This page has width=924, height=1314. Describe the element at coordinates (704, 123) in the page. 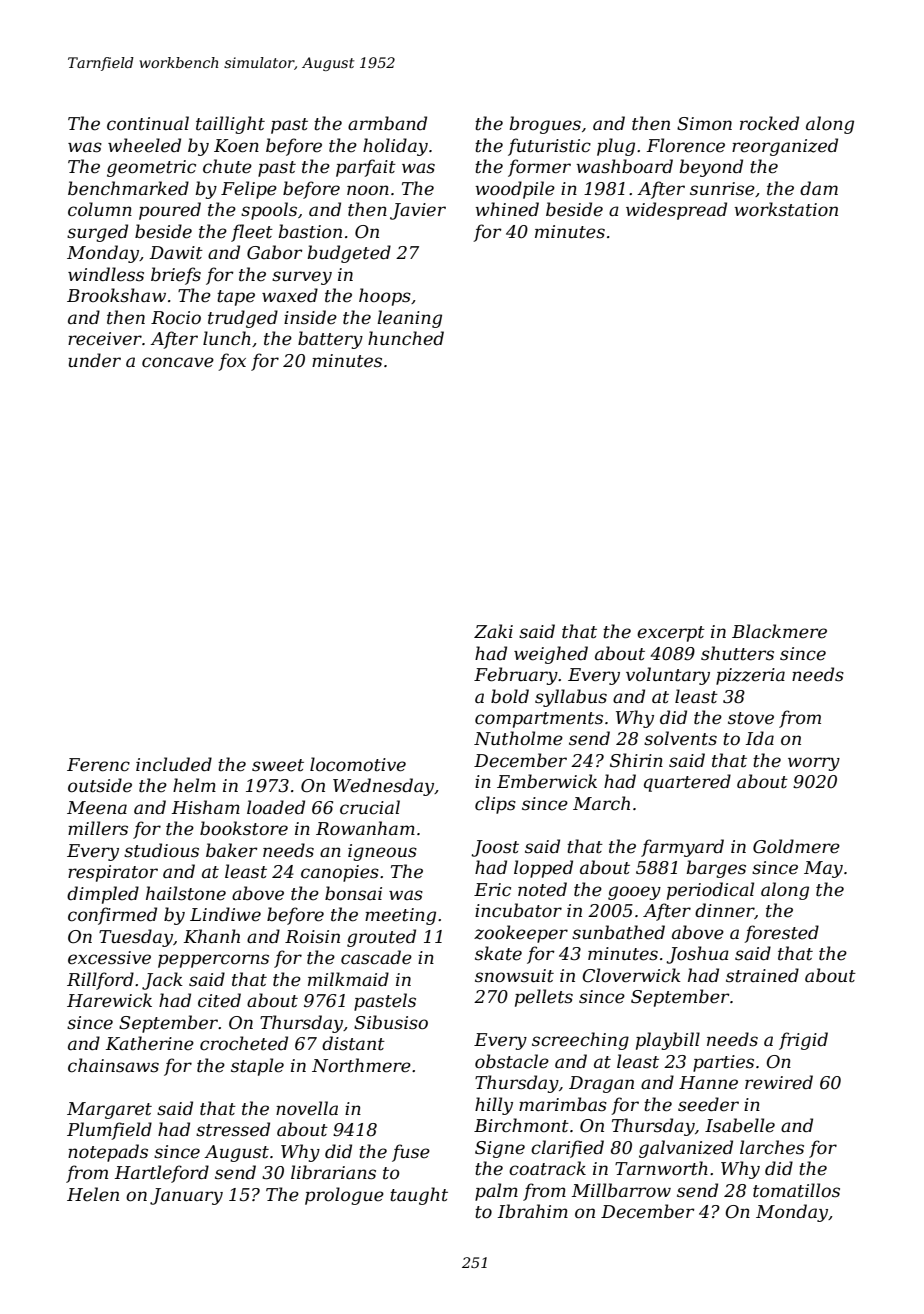

I see `Simon` at that location.
